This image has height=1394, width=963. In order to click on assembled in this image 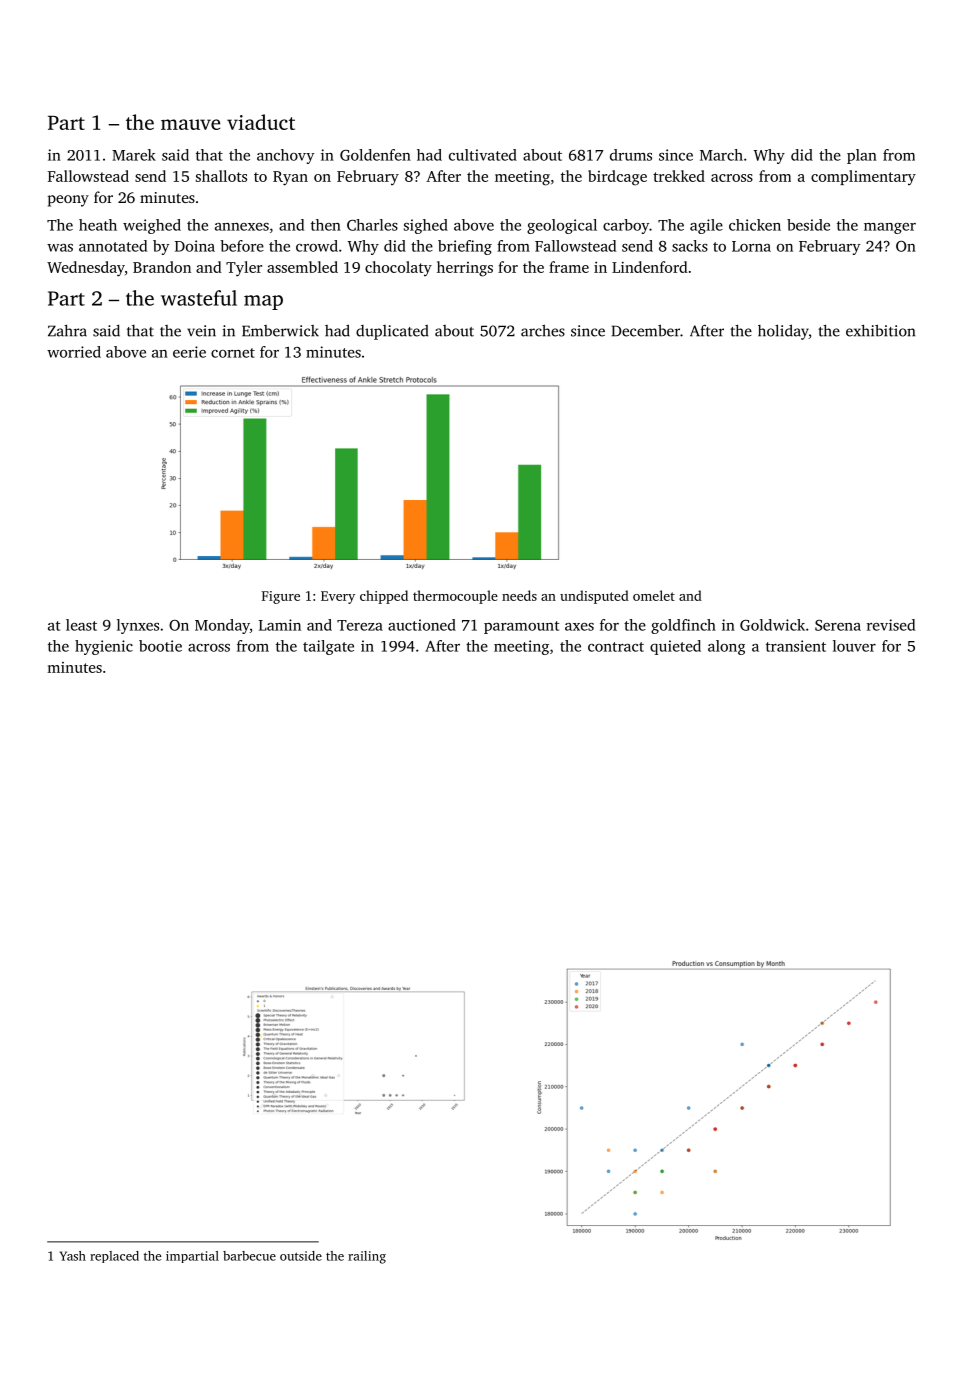, I will do `click(302, 267)`.
